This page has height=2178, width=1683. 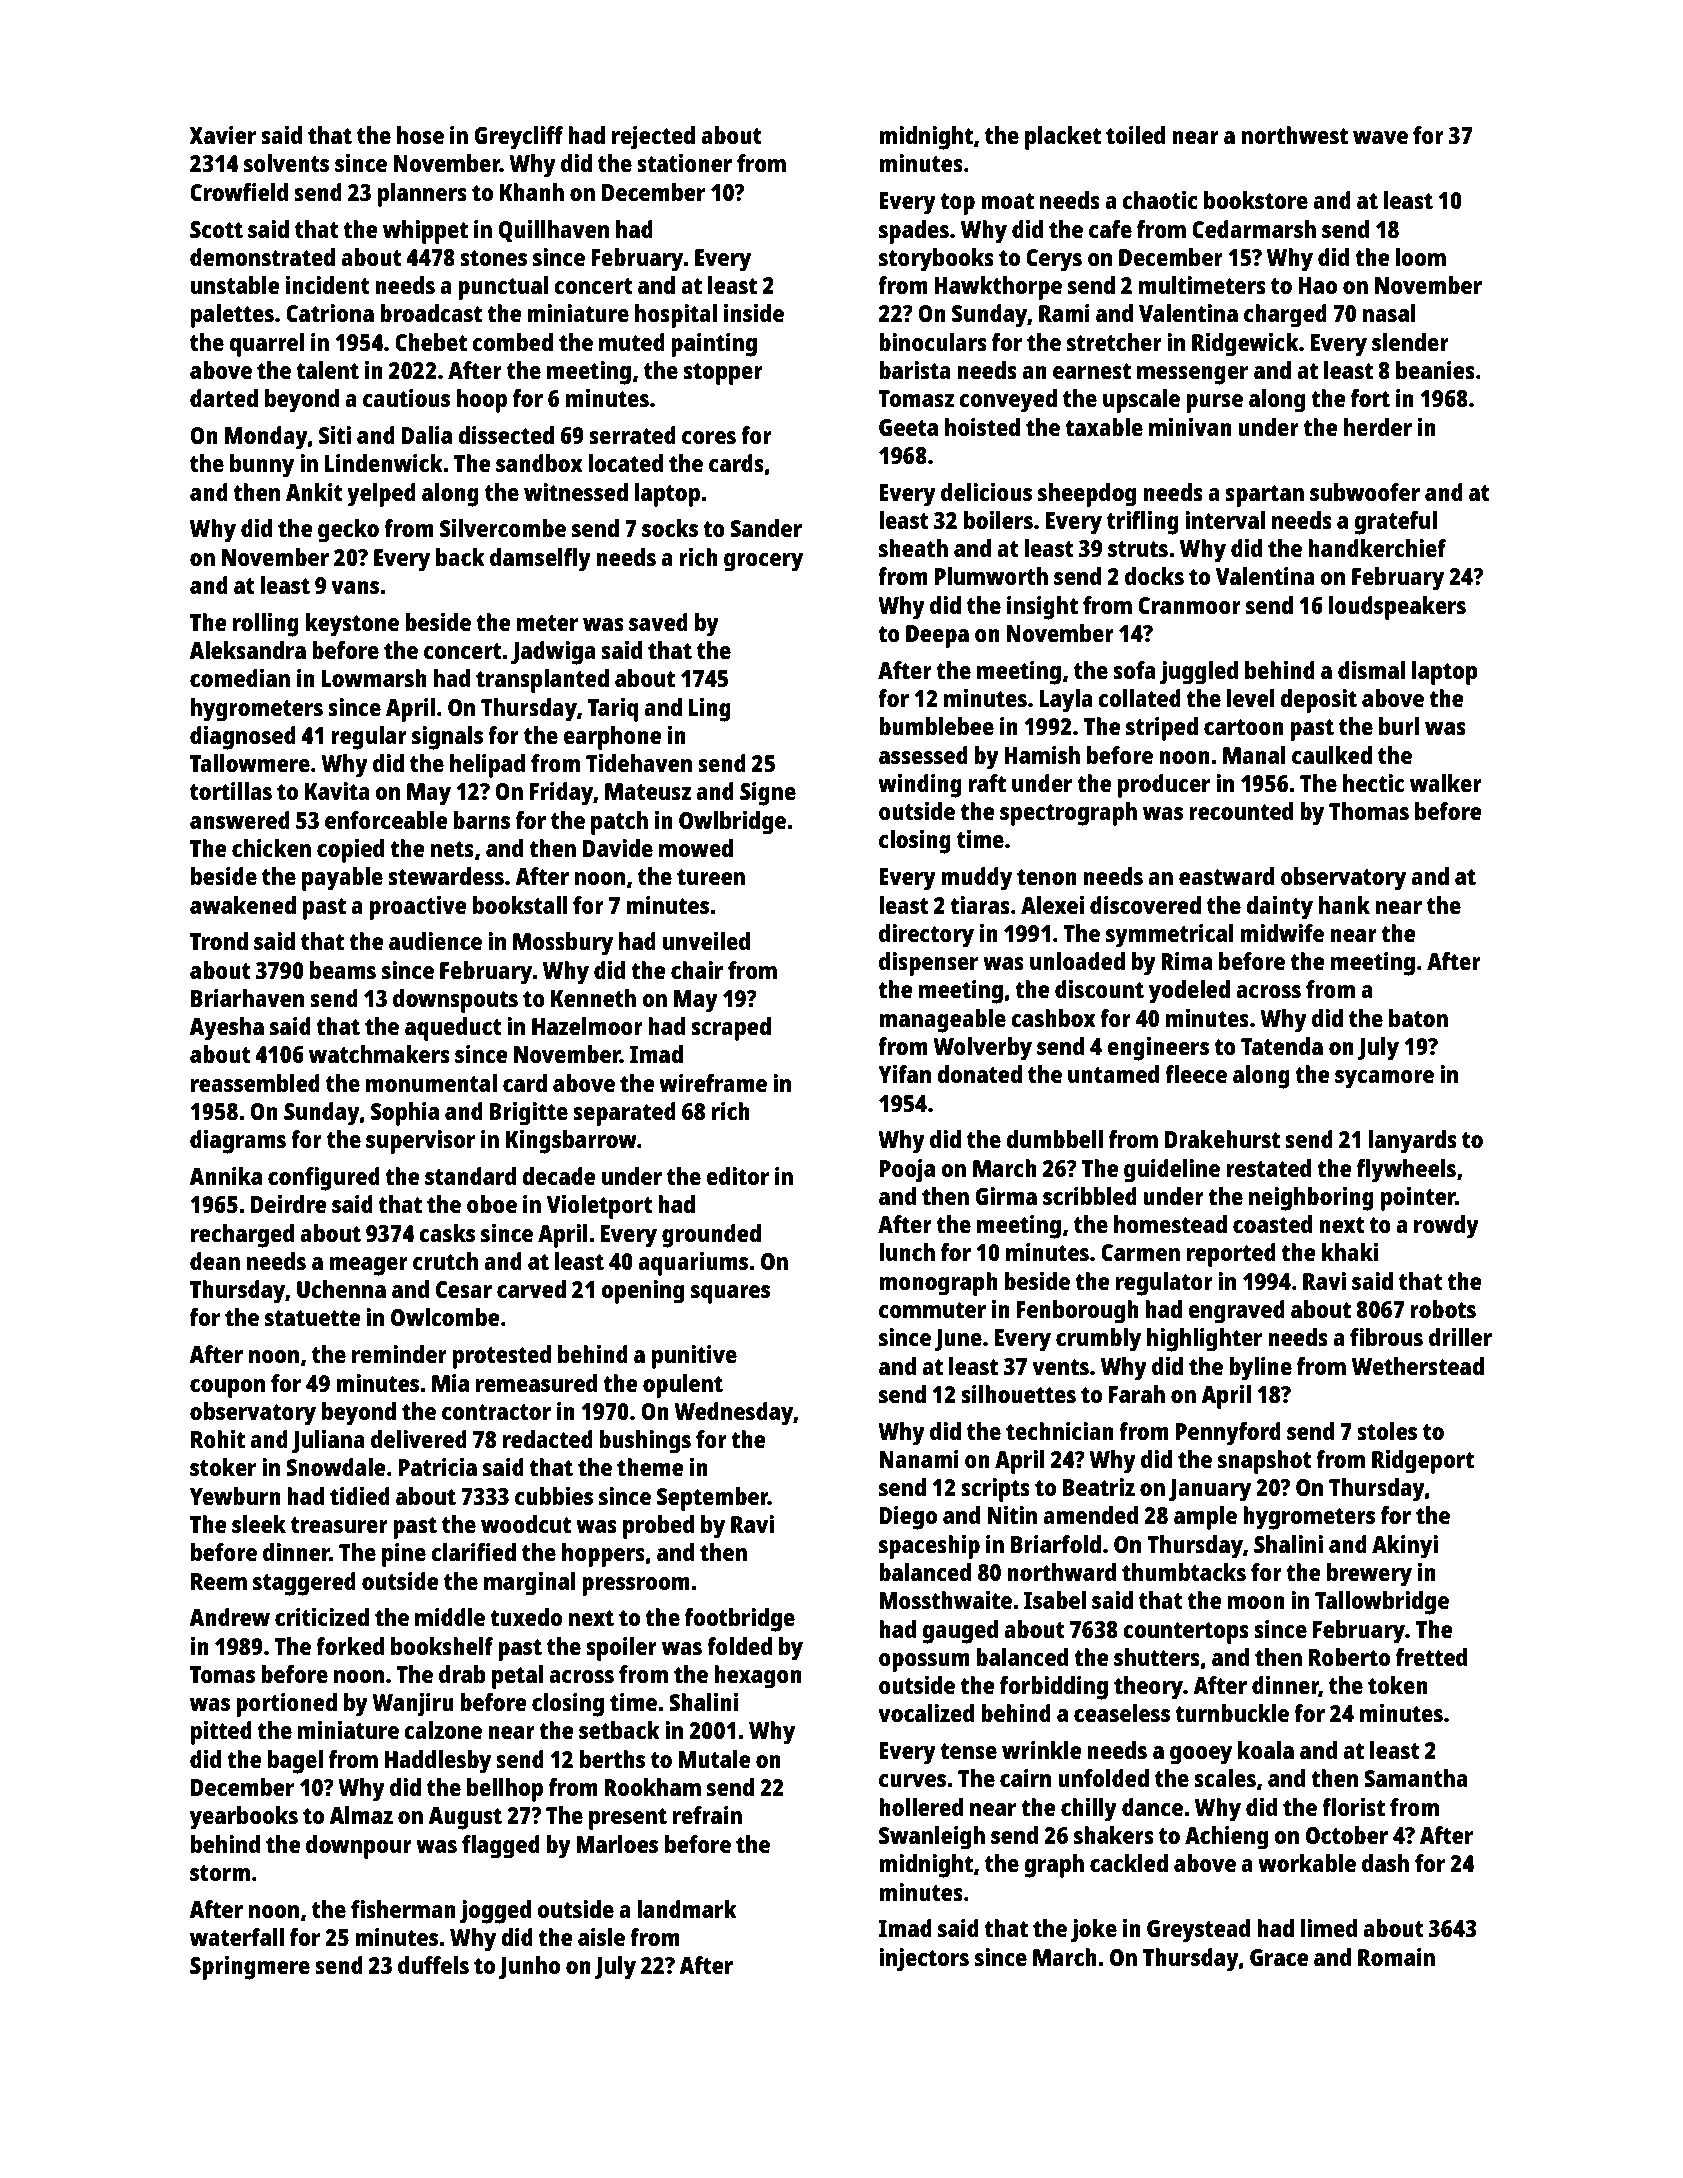 What do you see at coordinates (1245, 345) in the page?
I see `Ridgewick` at bounding box center [1245, 345].
